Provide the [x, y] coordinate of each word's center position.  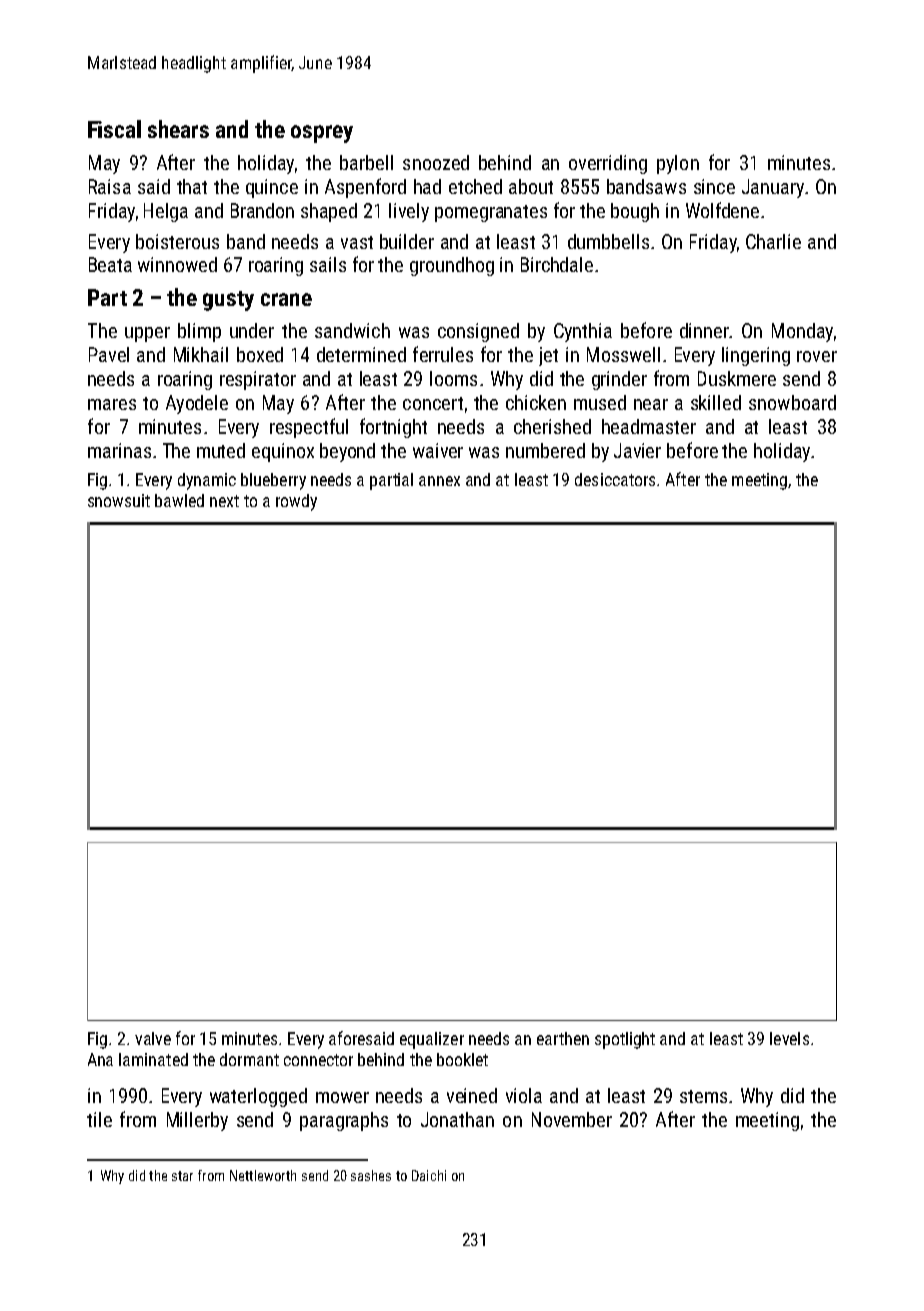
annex [439, 481]
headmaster [649, 426]
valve [153, 1038]
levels [789, 1038]
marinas [119, 450]
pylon [678, 164]
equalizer [432, 1040]
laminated [153, 1059]
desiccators [615, 479]
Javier [637, 450]
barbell [366, 162]
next [224, 501]
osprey [322, 134]
